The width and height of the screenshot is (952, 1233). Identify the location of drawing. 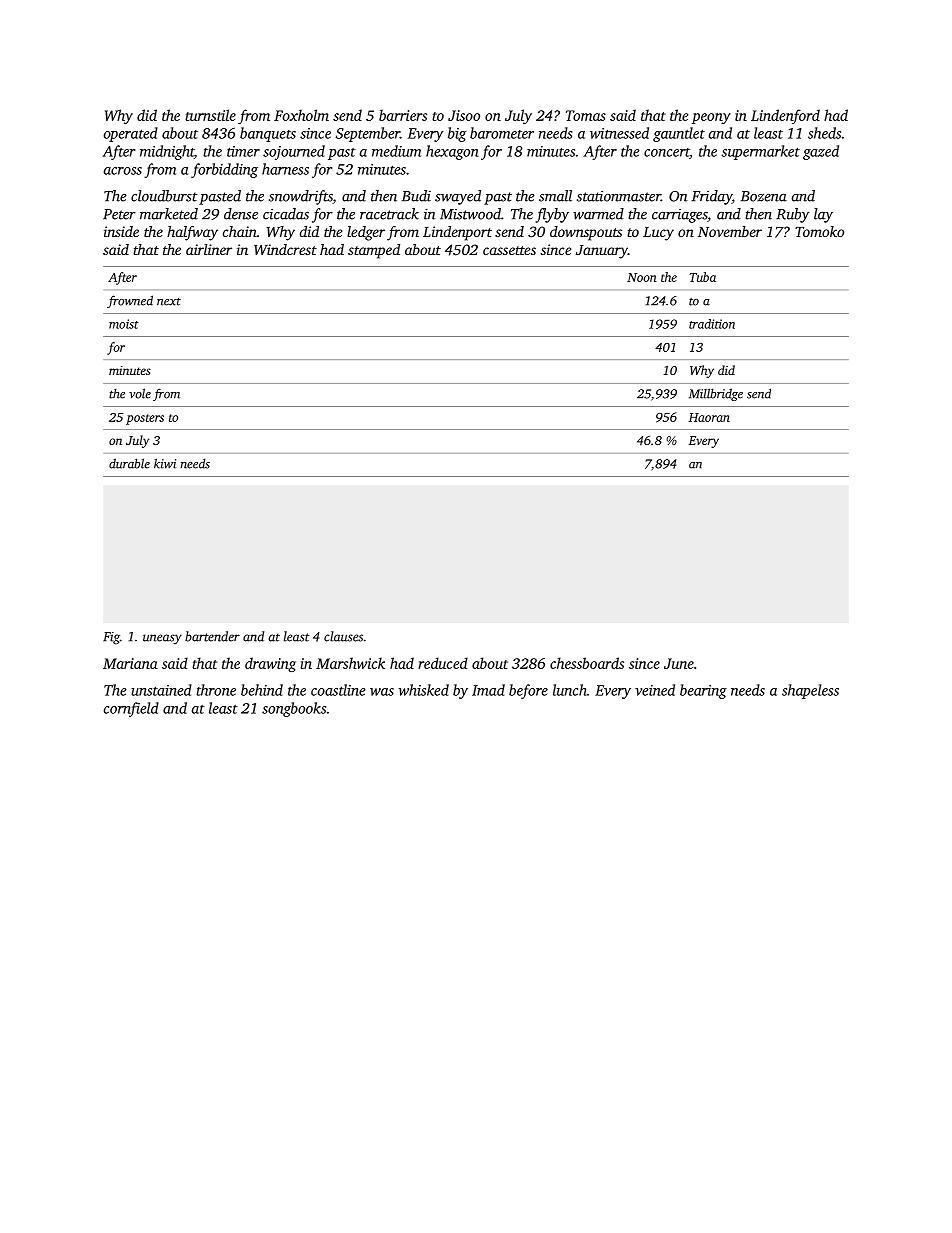
(270, 664).
